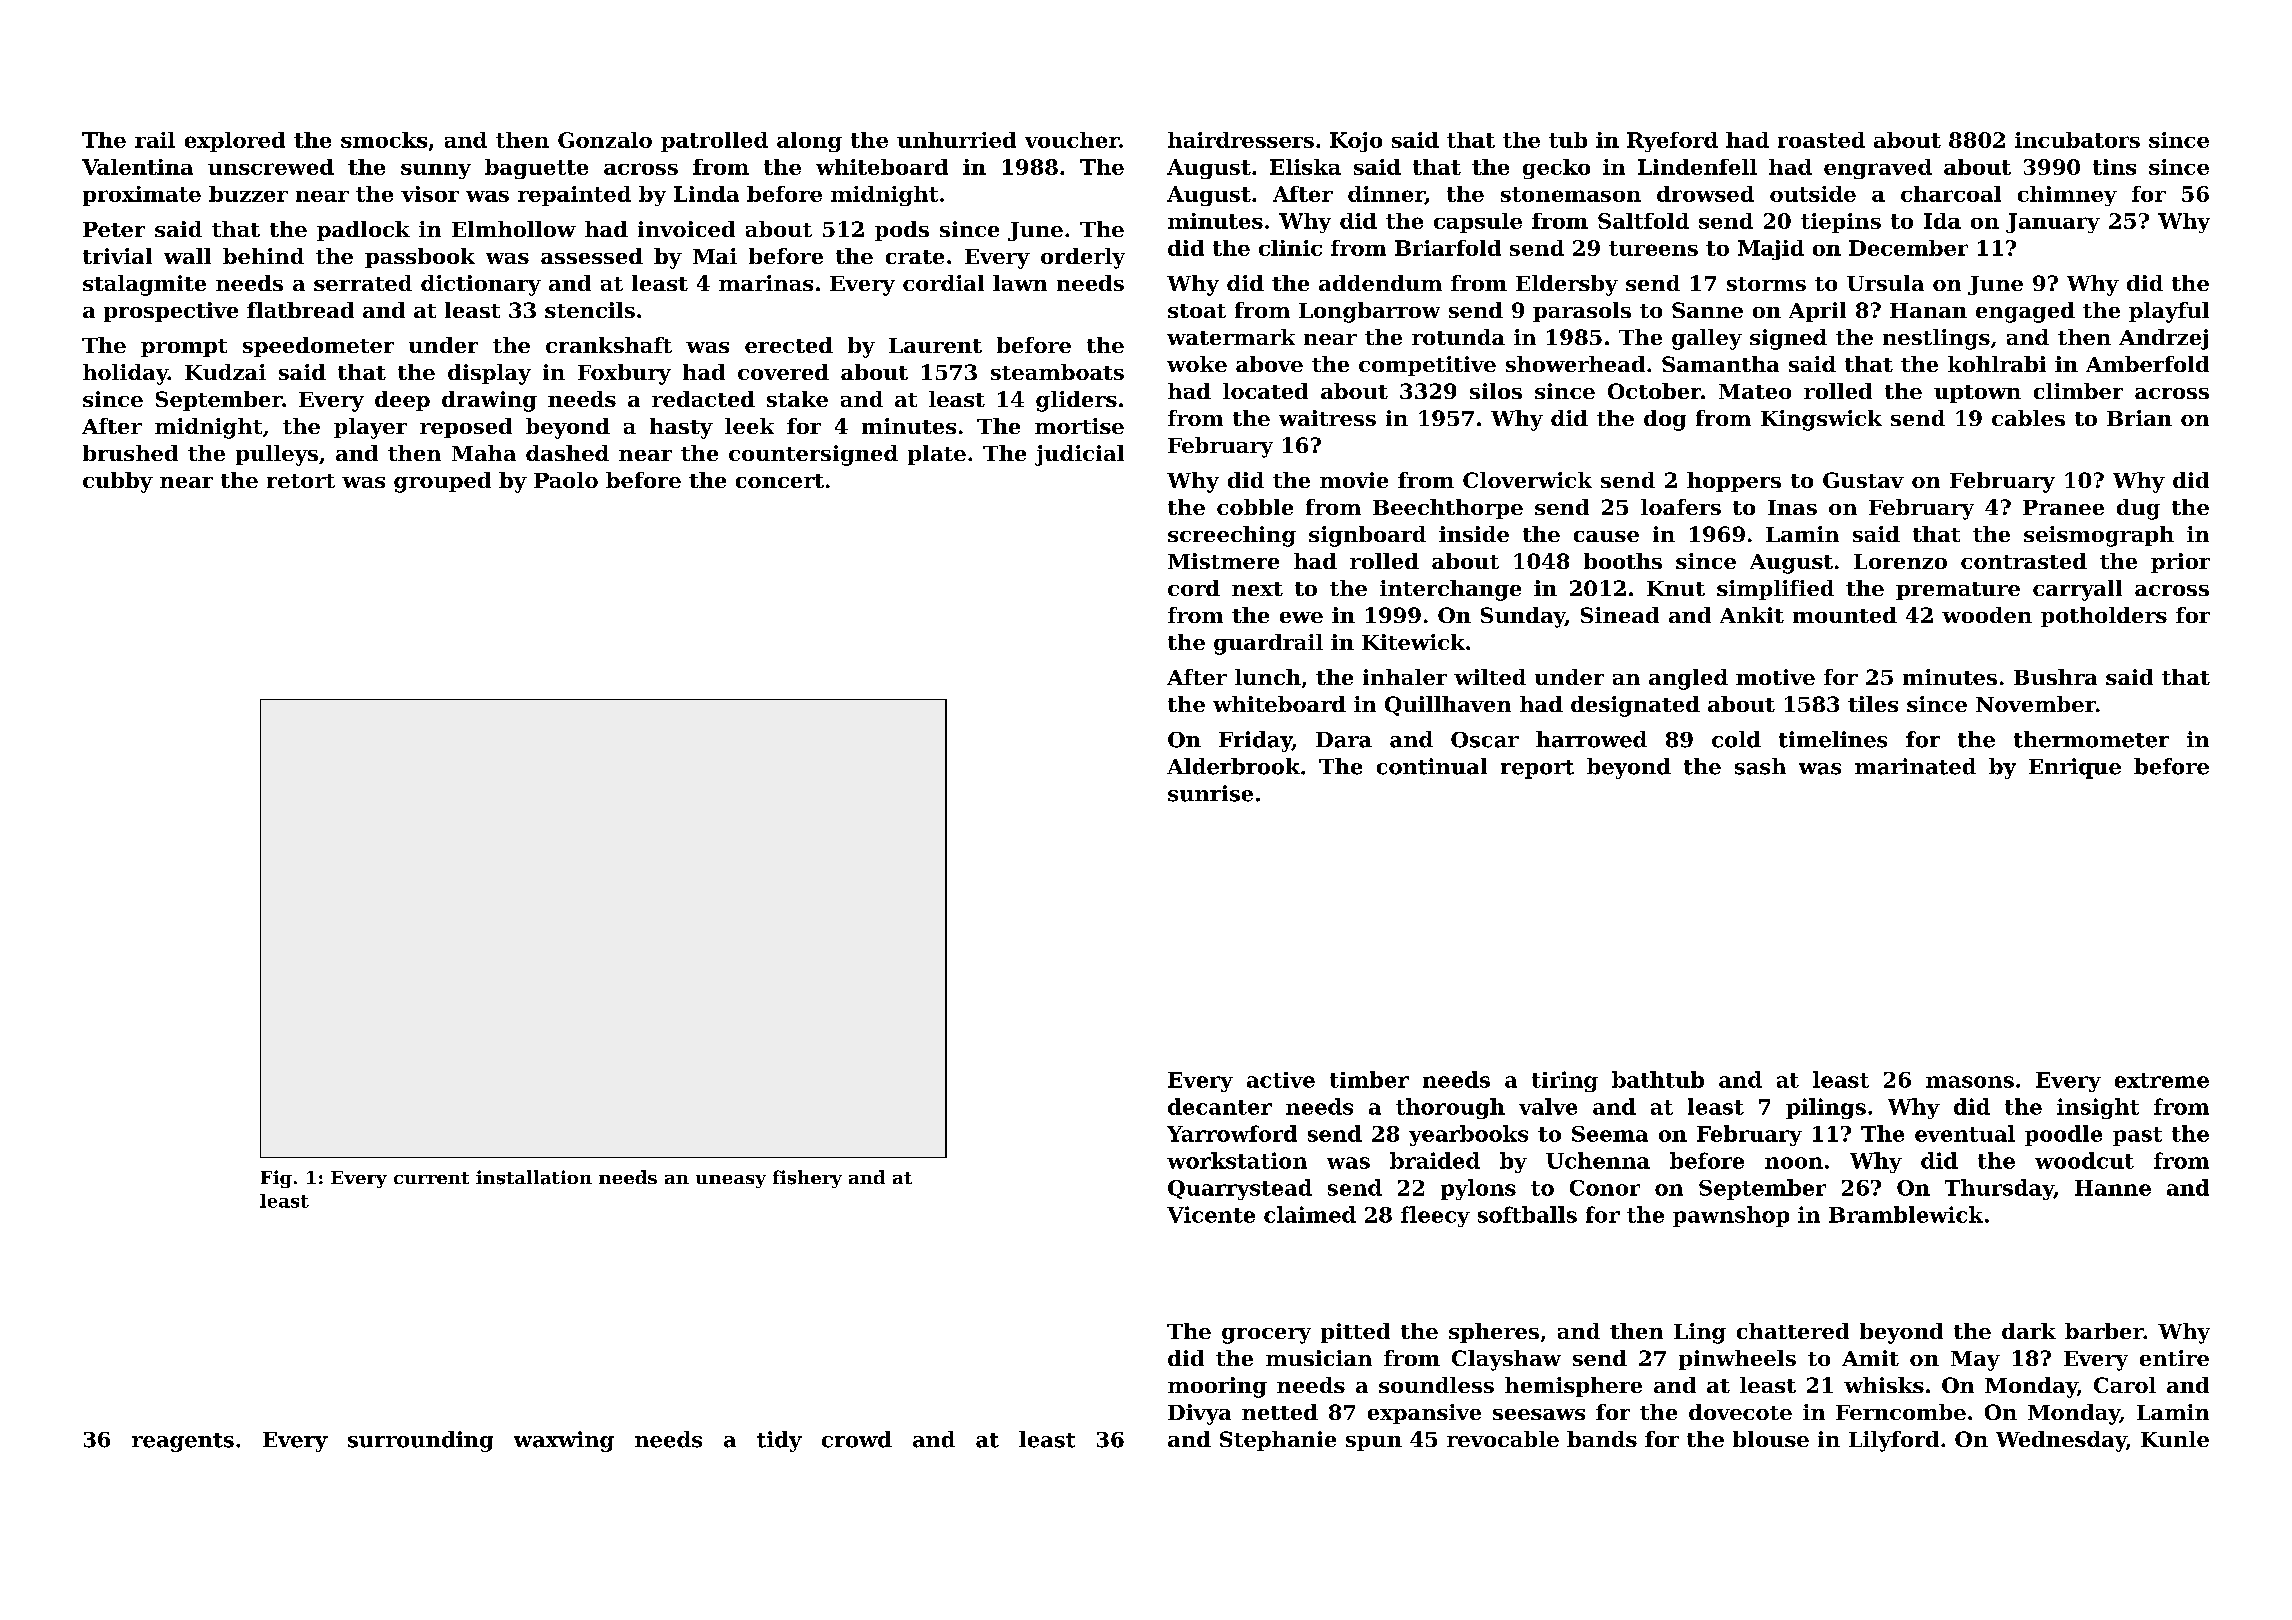 This image has width=2292, height=1620. I want to click on waxwing, so click(564, 1441).
